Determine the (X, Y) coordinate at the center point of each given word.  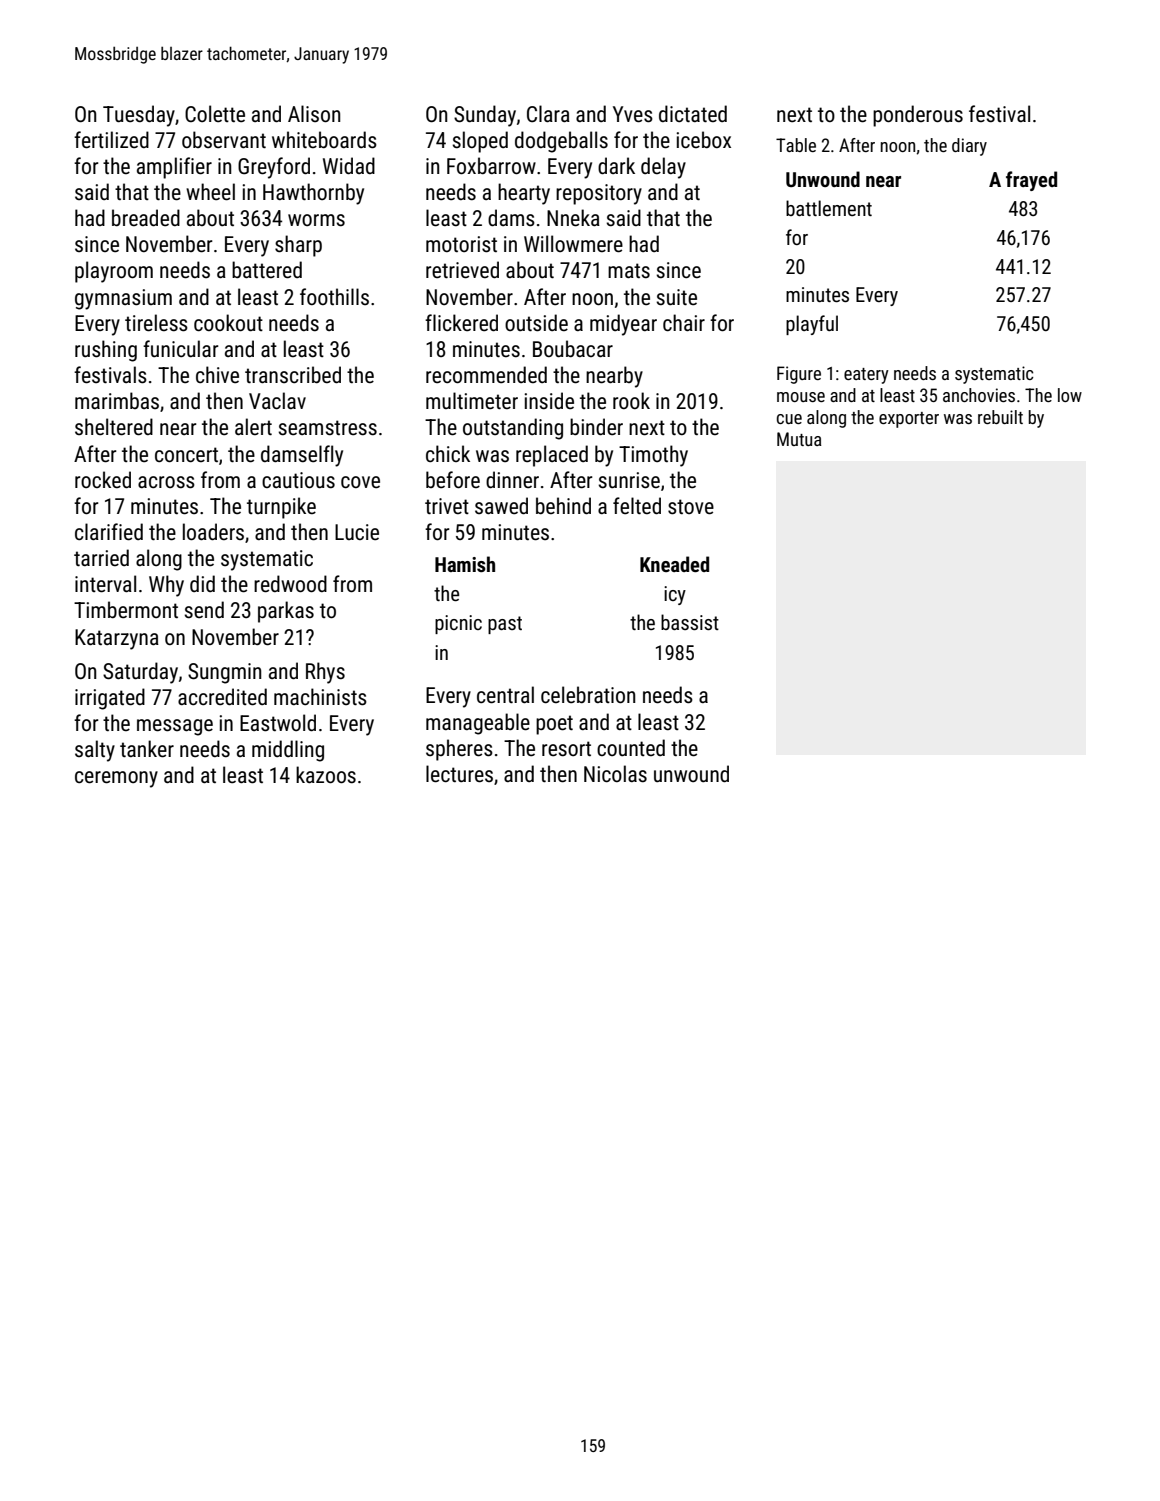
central (505, 695)
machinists (320, 697)
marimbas (117, 400)
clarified (109, 532)
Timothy (653, 456)
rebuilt (1000, 417)
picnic (458, 624)
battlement (829, 208)
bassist (690, 622)
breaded (146, 217)
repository (599, 194)
